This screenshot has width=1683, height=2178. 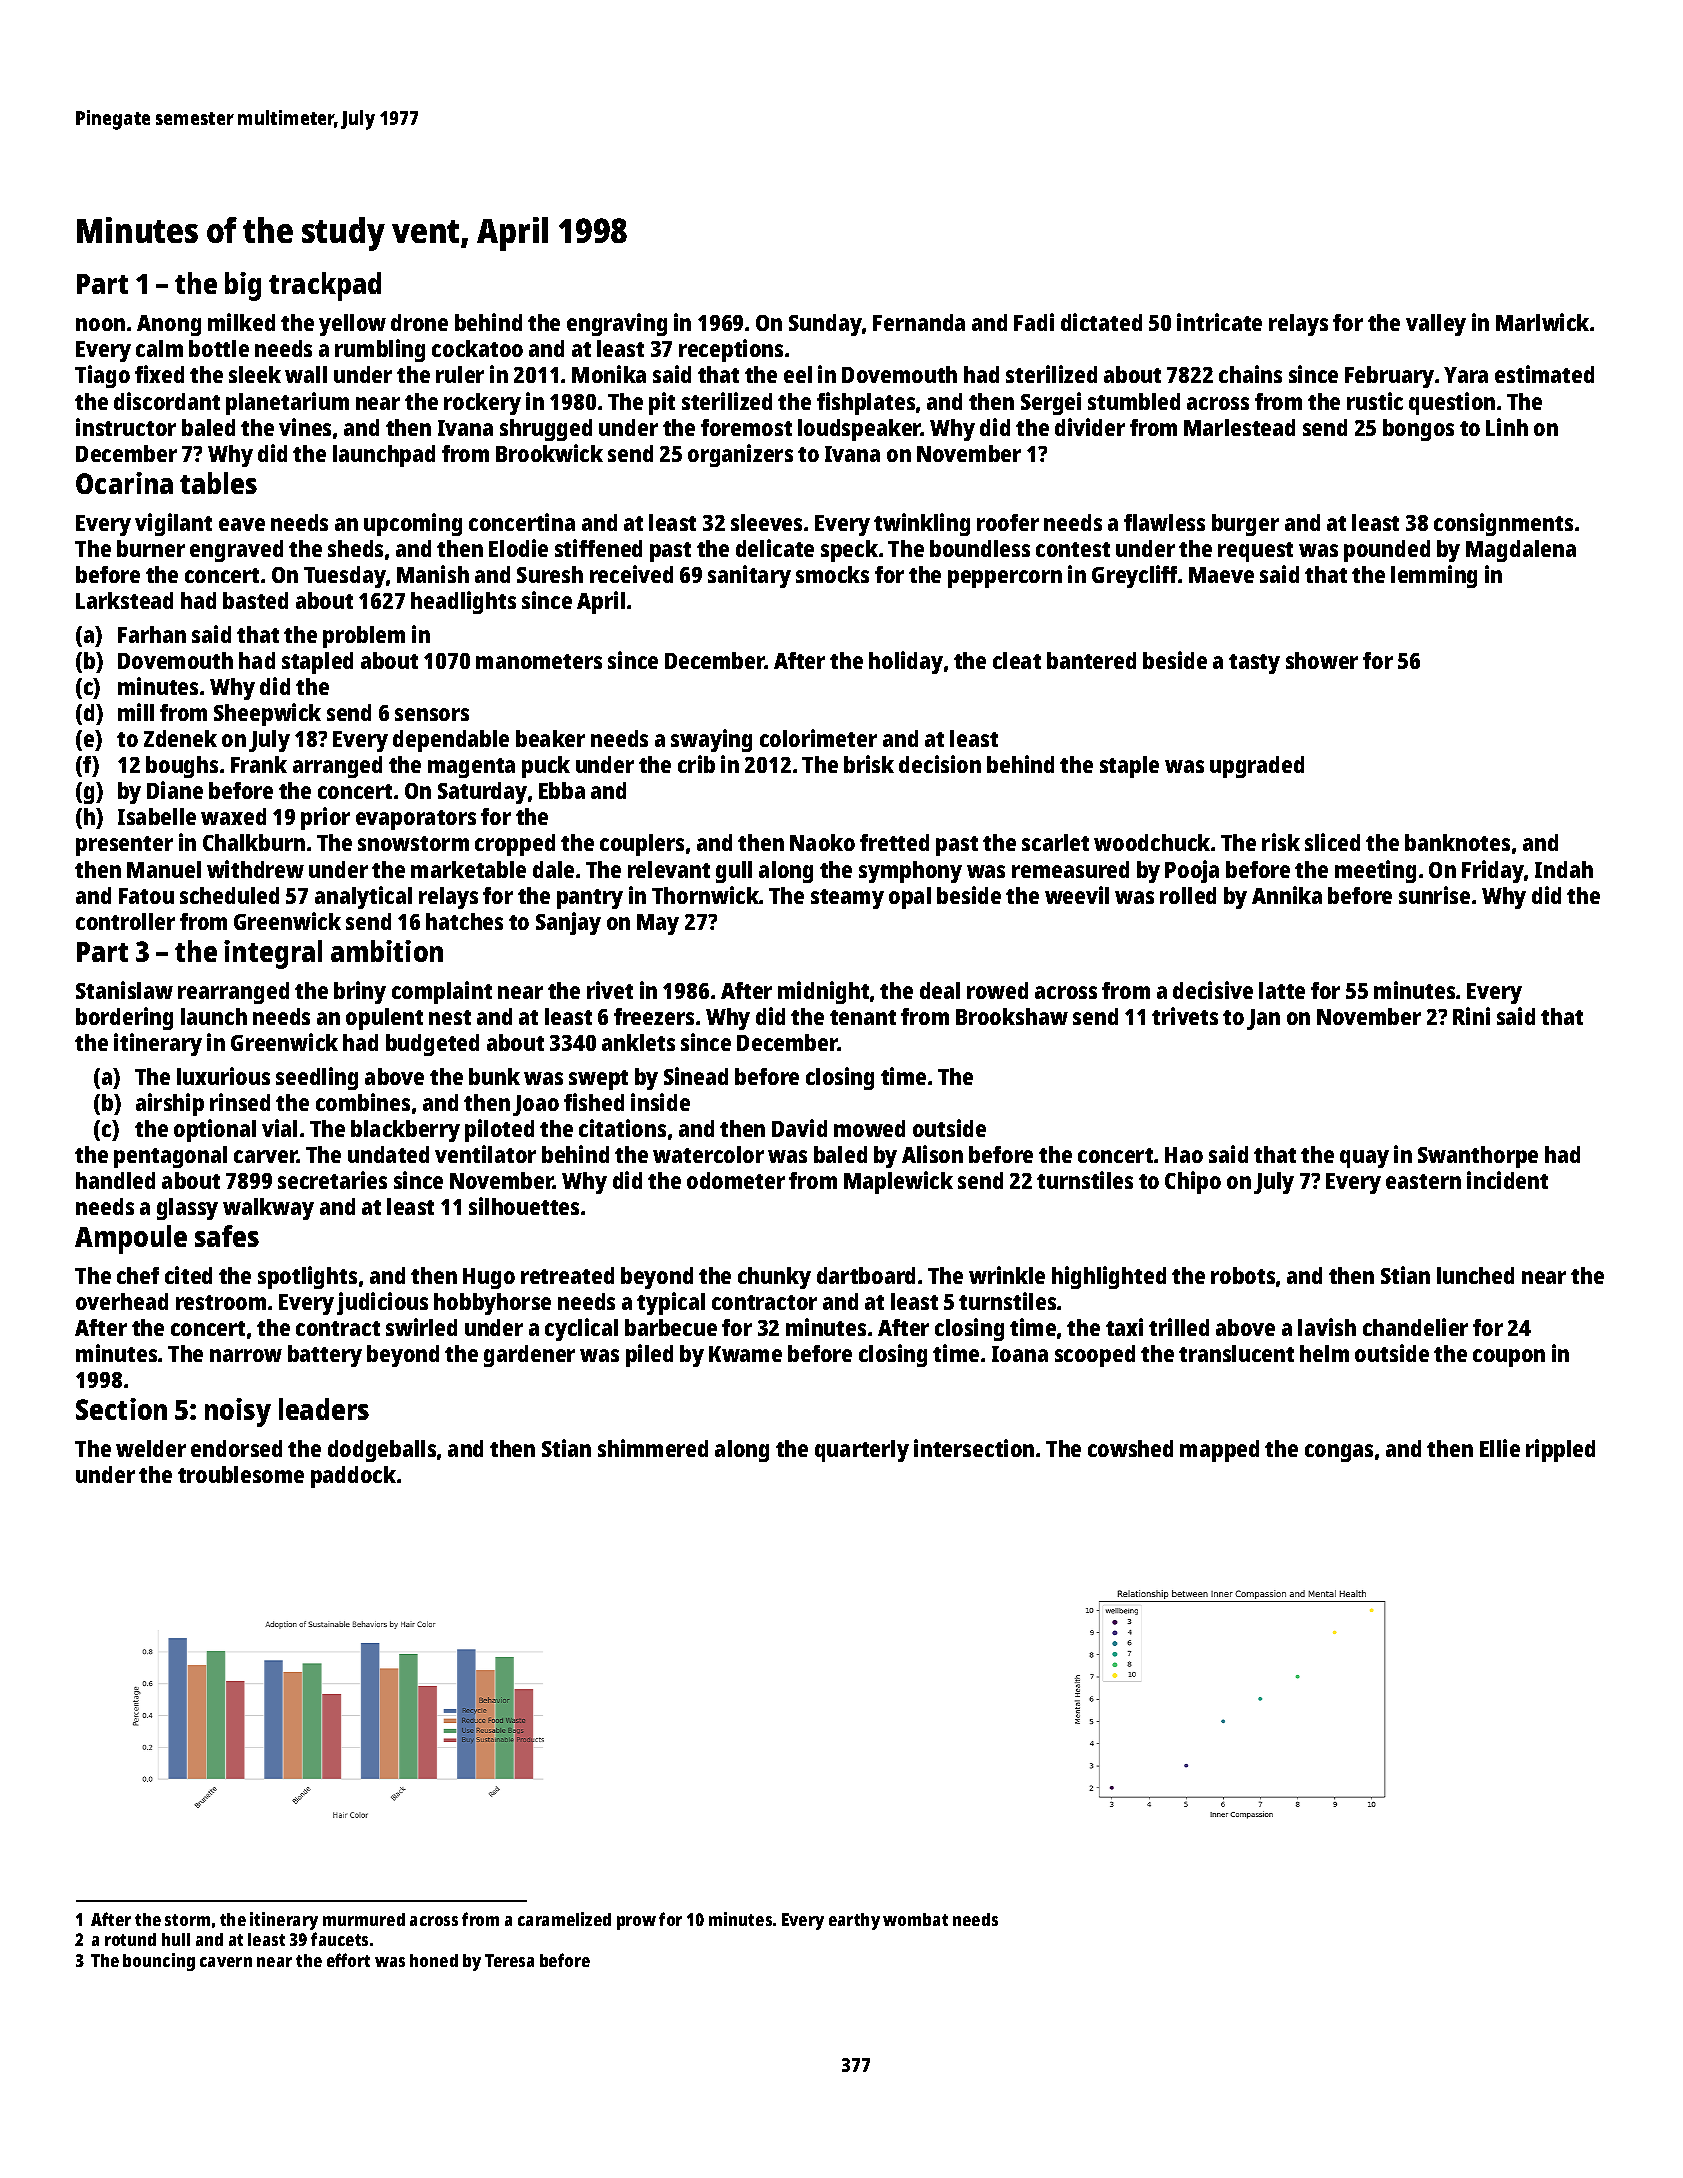 I want to click on murmured, so click(x=364, y=1919).
